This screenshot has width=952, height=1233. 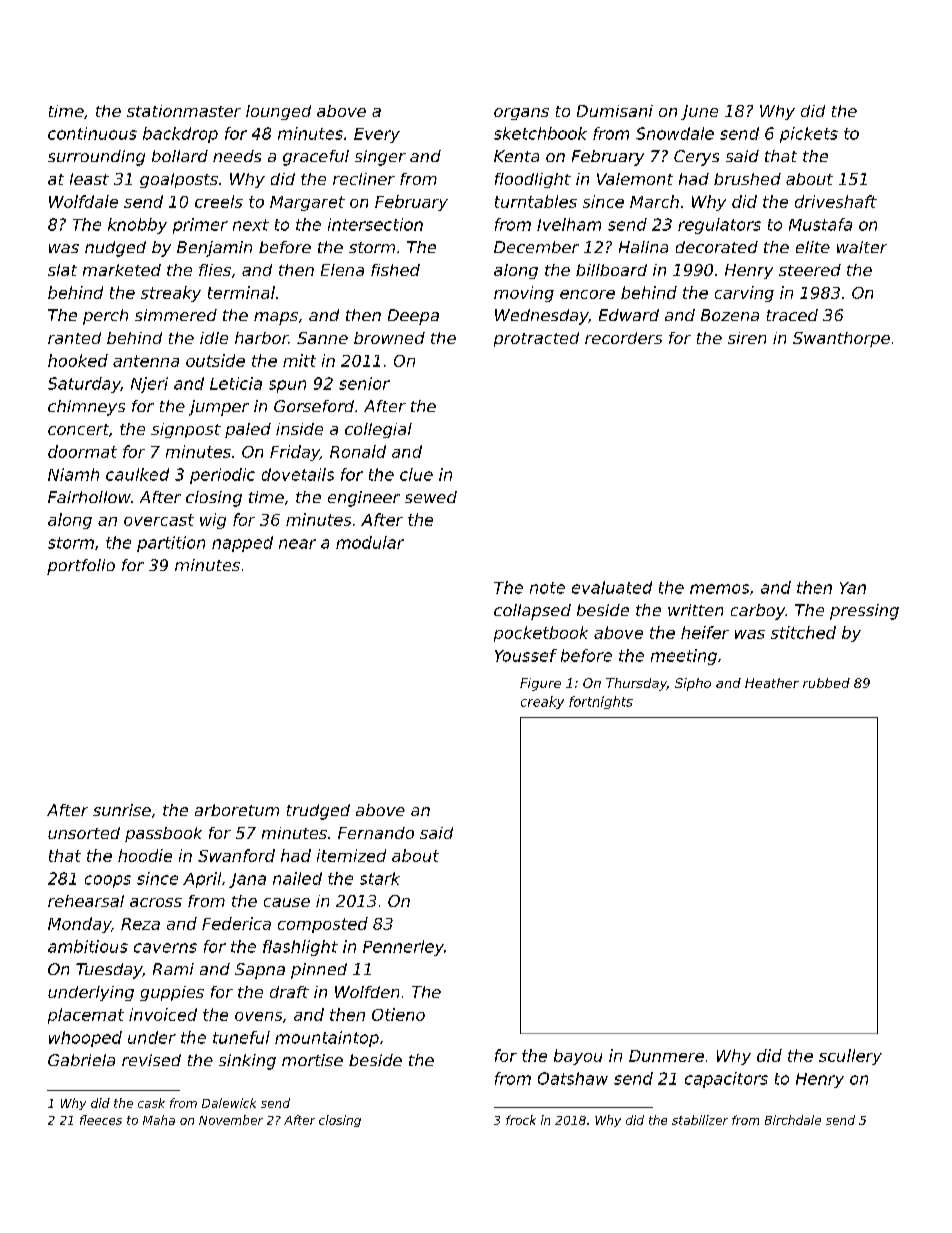 I want to click on unsorted, so click(x=84, y=833).
